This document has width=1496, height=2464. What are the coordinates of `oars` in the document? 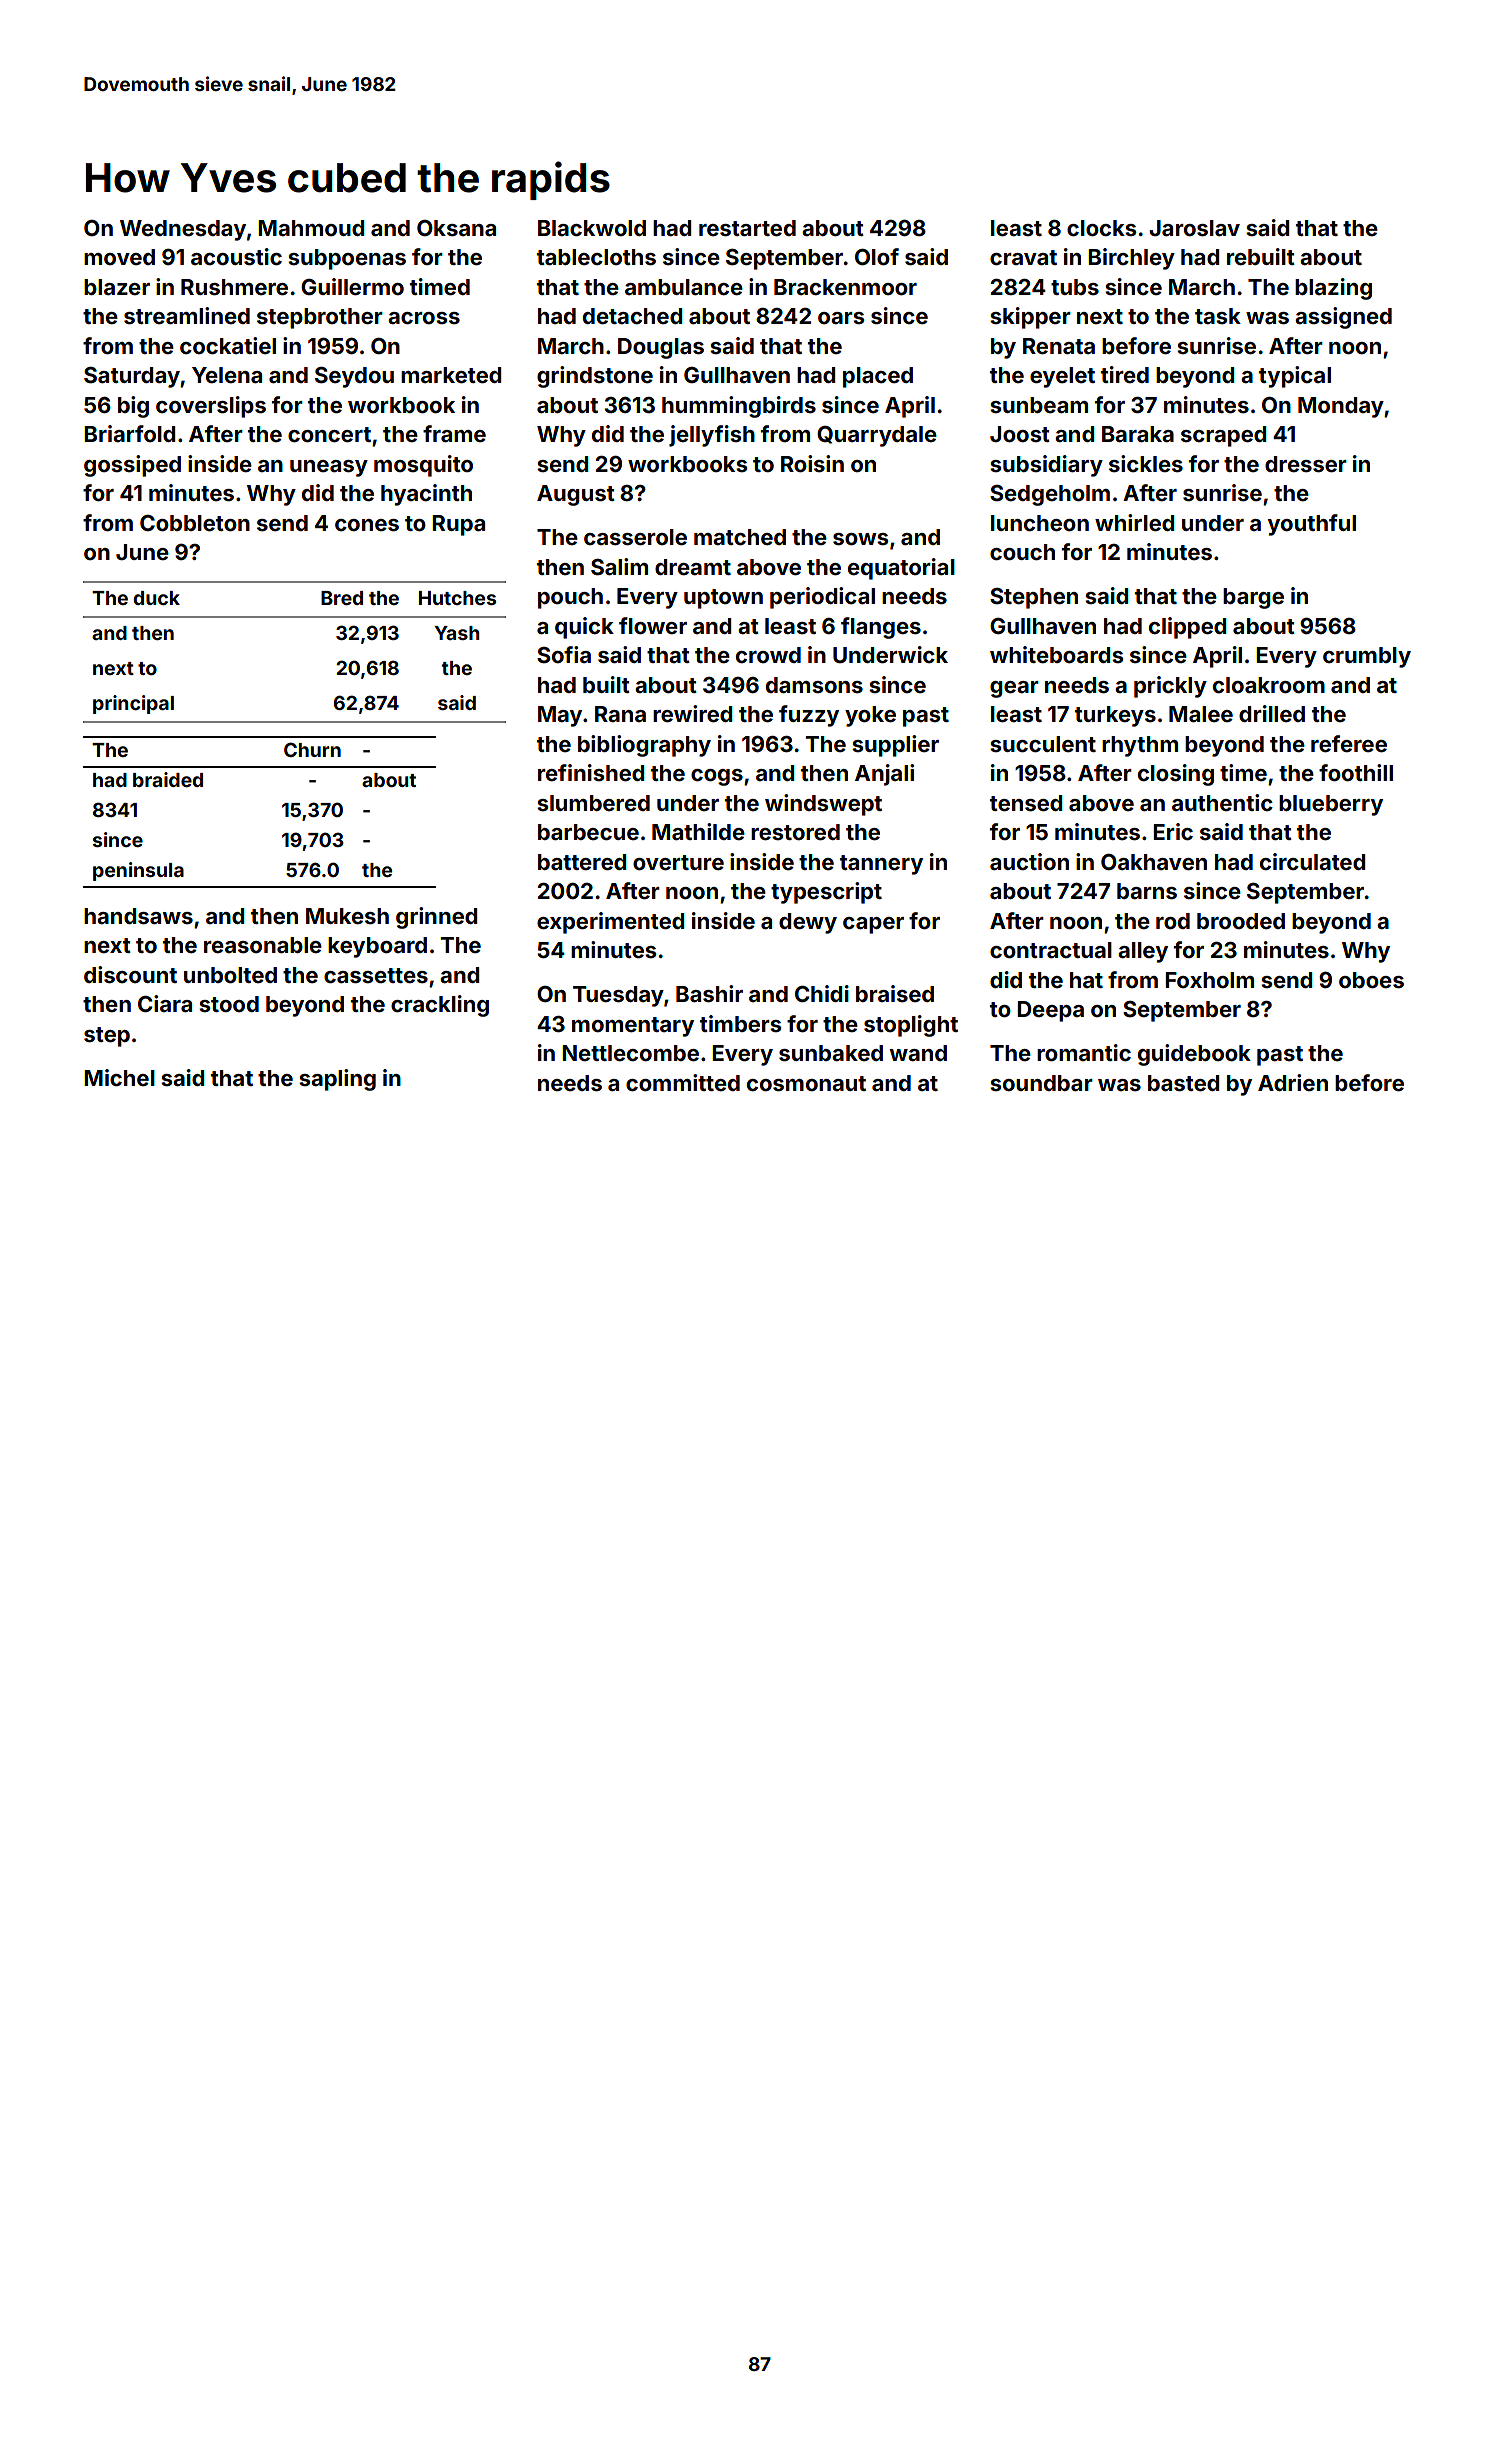 It's located at (841, 318).
